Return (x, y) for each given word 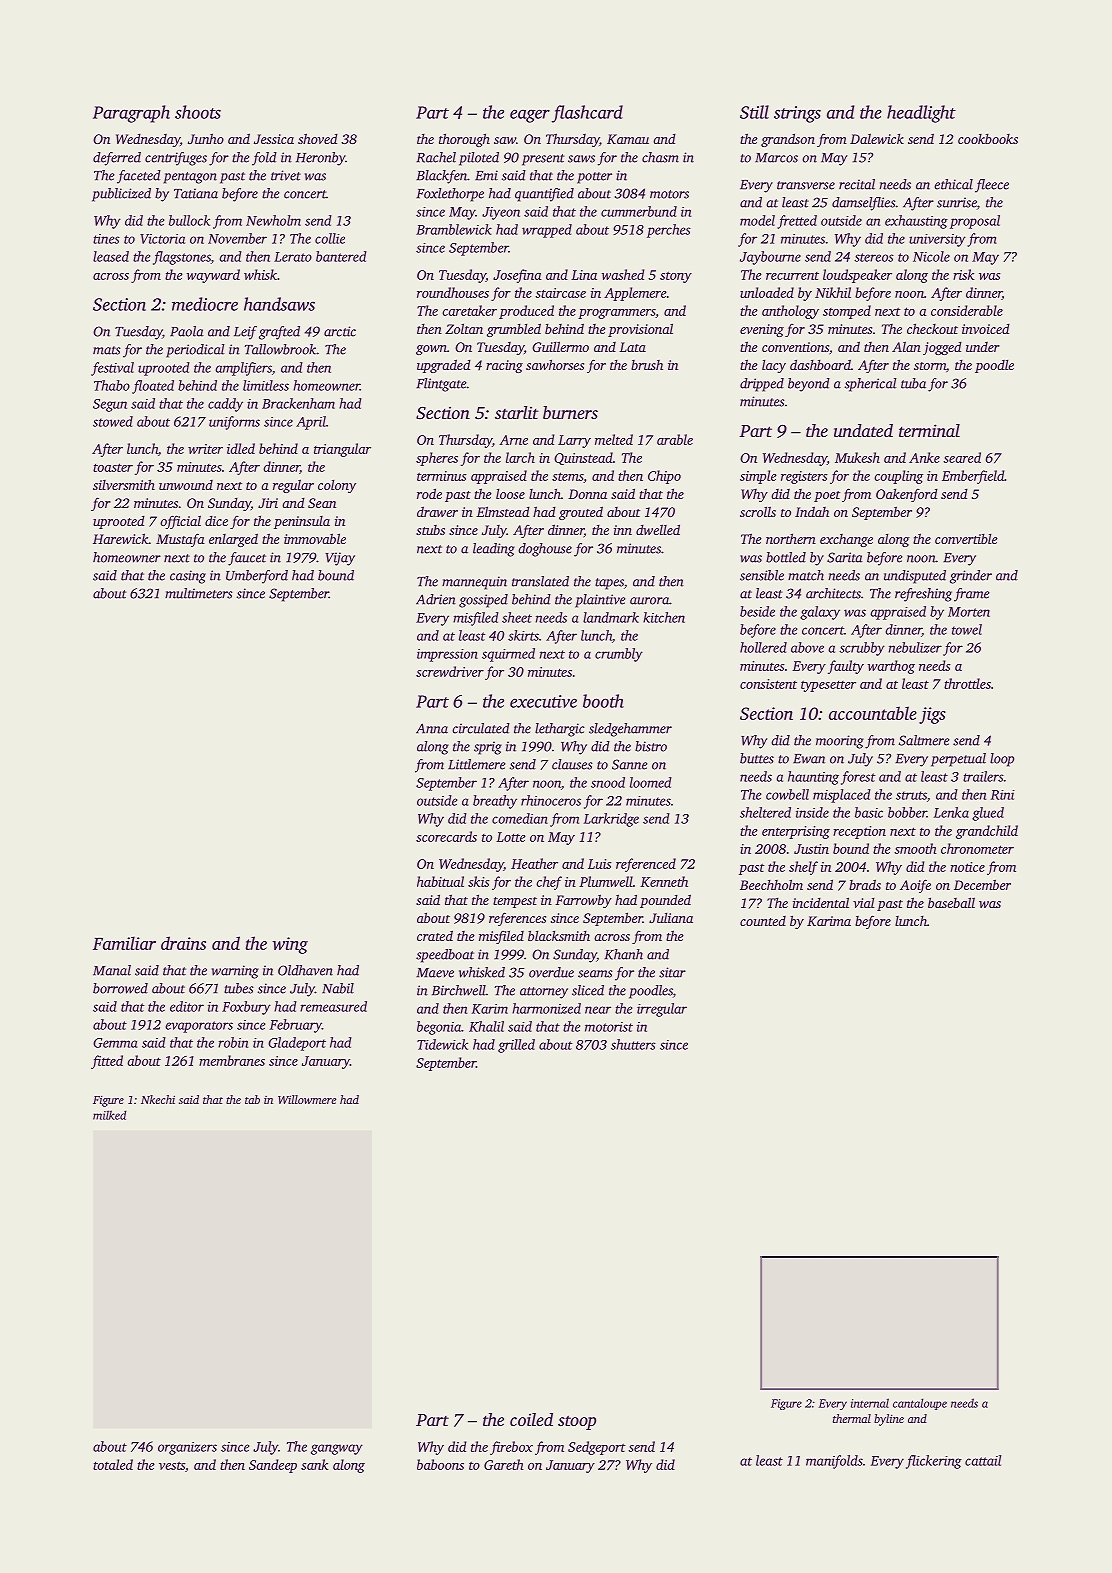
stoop (577, 1422)
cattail (983, 1460)
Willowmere (307, 1099)
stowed (113, 421)
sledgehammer (630, 730)
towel (967, 629)
